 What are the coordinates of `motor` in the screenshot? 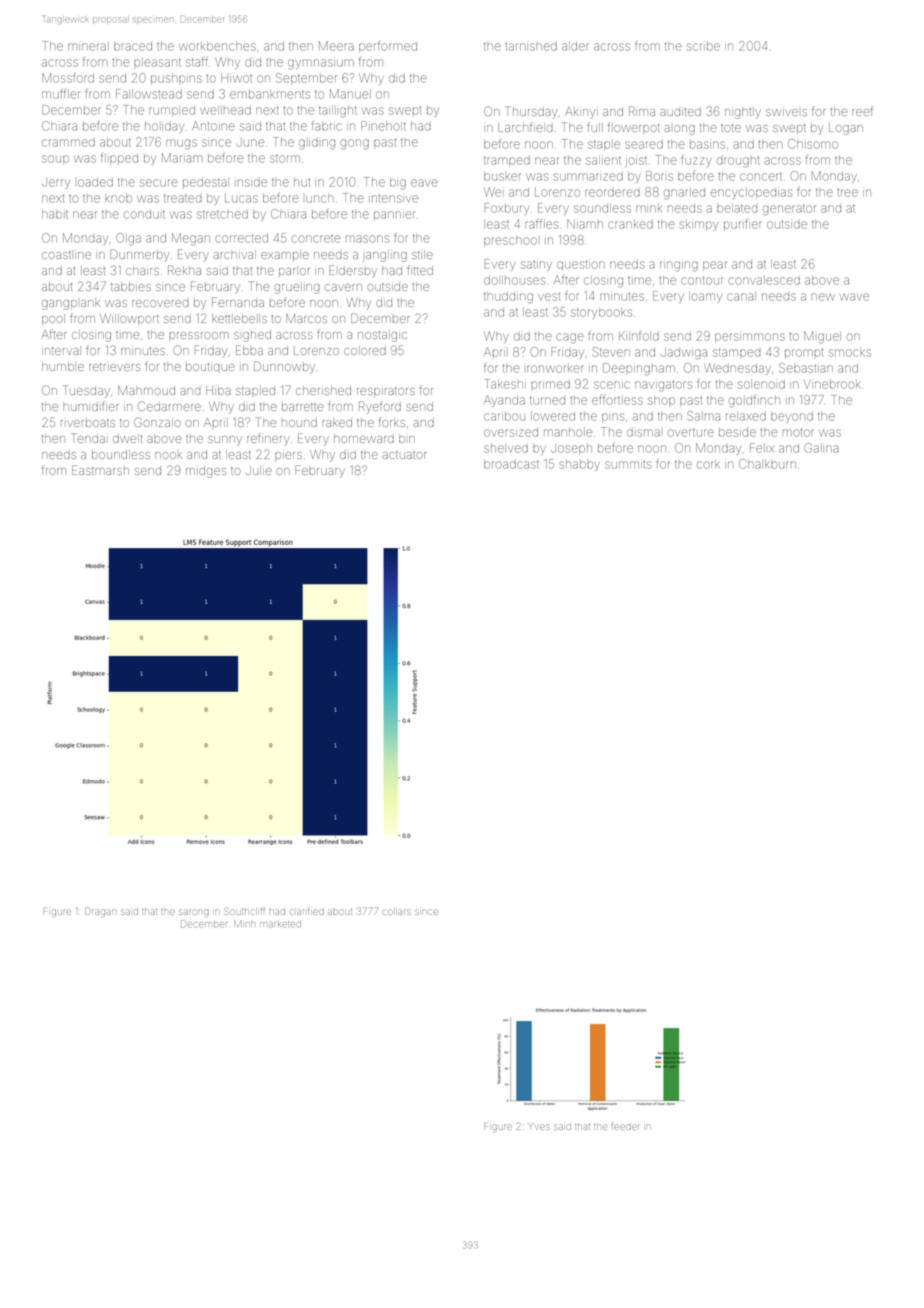 It's located at (798, 433).
